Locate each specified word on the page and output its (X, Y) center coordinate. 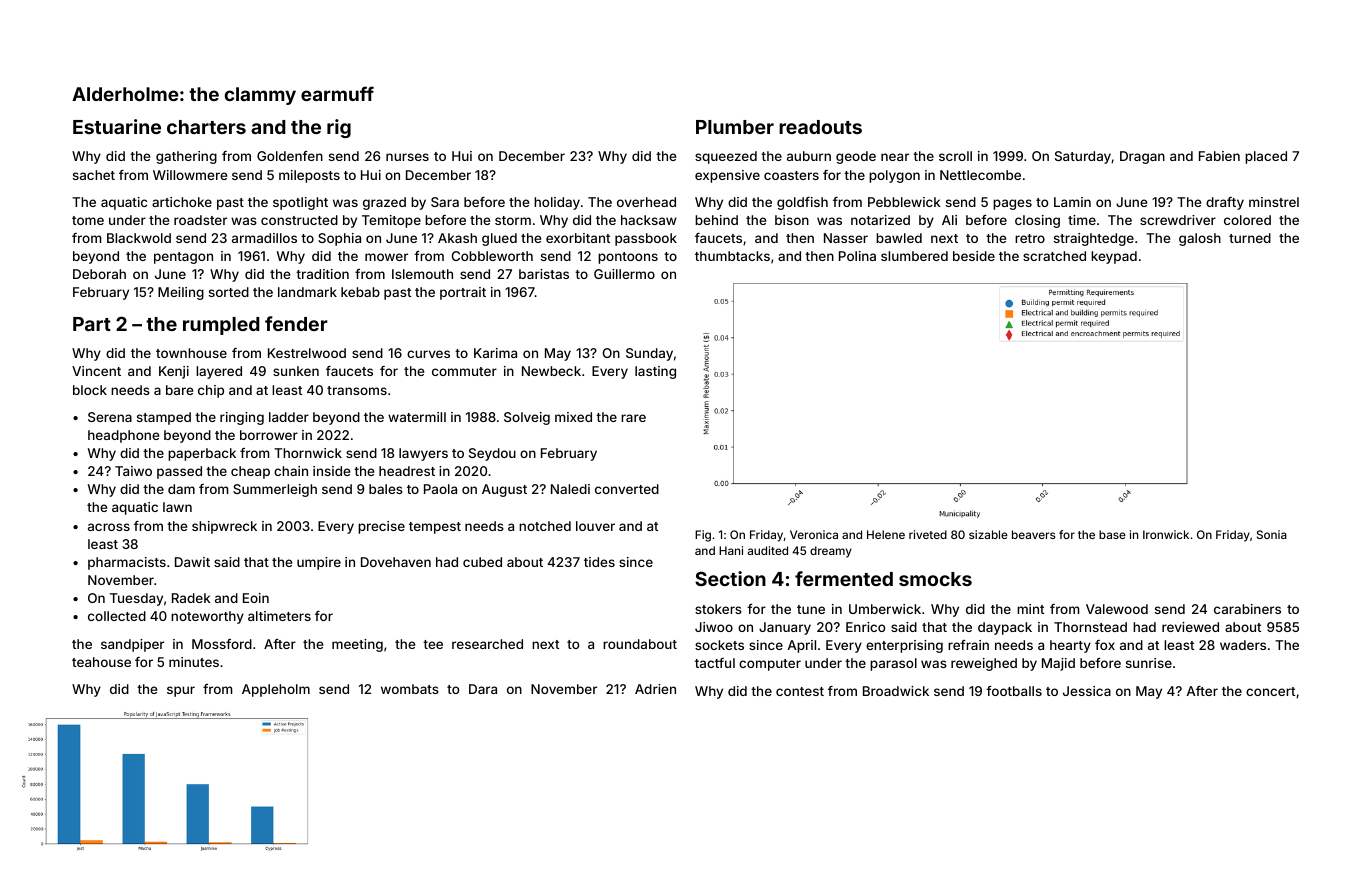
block (90, 390)
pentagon (183, 258)
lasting (655, 372)
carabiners (1247, 609)
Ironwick (1166, 534)
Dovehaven (396, 562)
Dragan (1142, 157)
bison (792, 220)
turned (1250, 238)
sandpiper (132, 645)
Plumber (735, 127)
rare (633, 418)
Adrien (655, 689)
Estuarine (117, 126)
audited (768, 550)
